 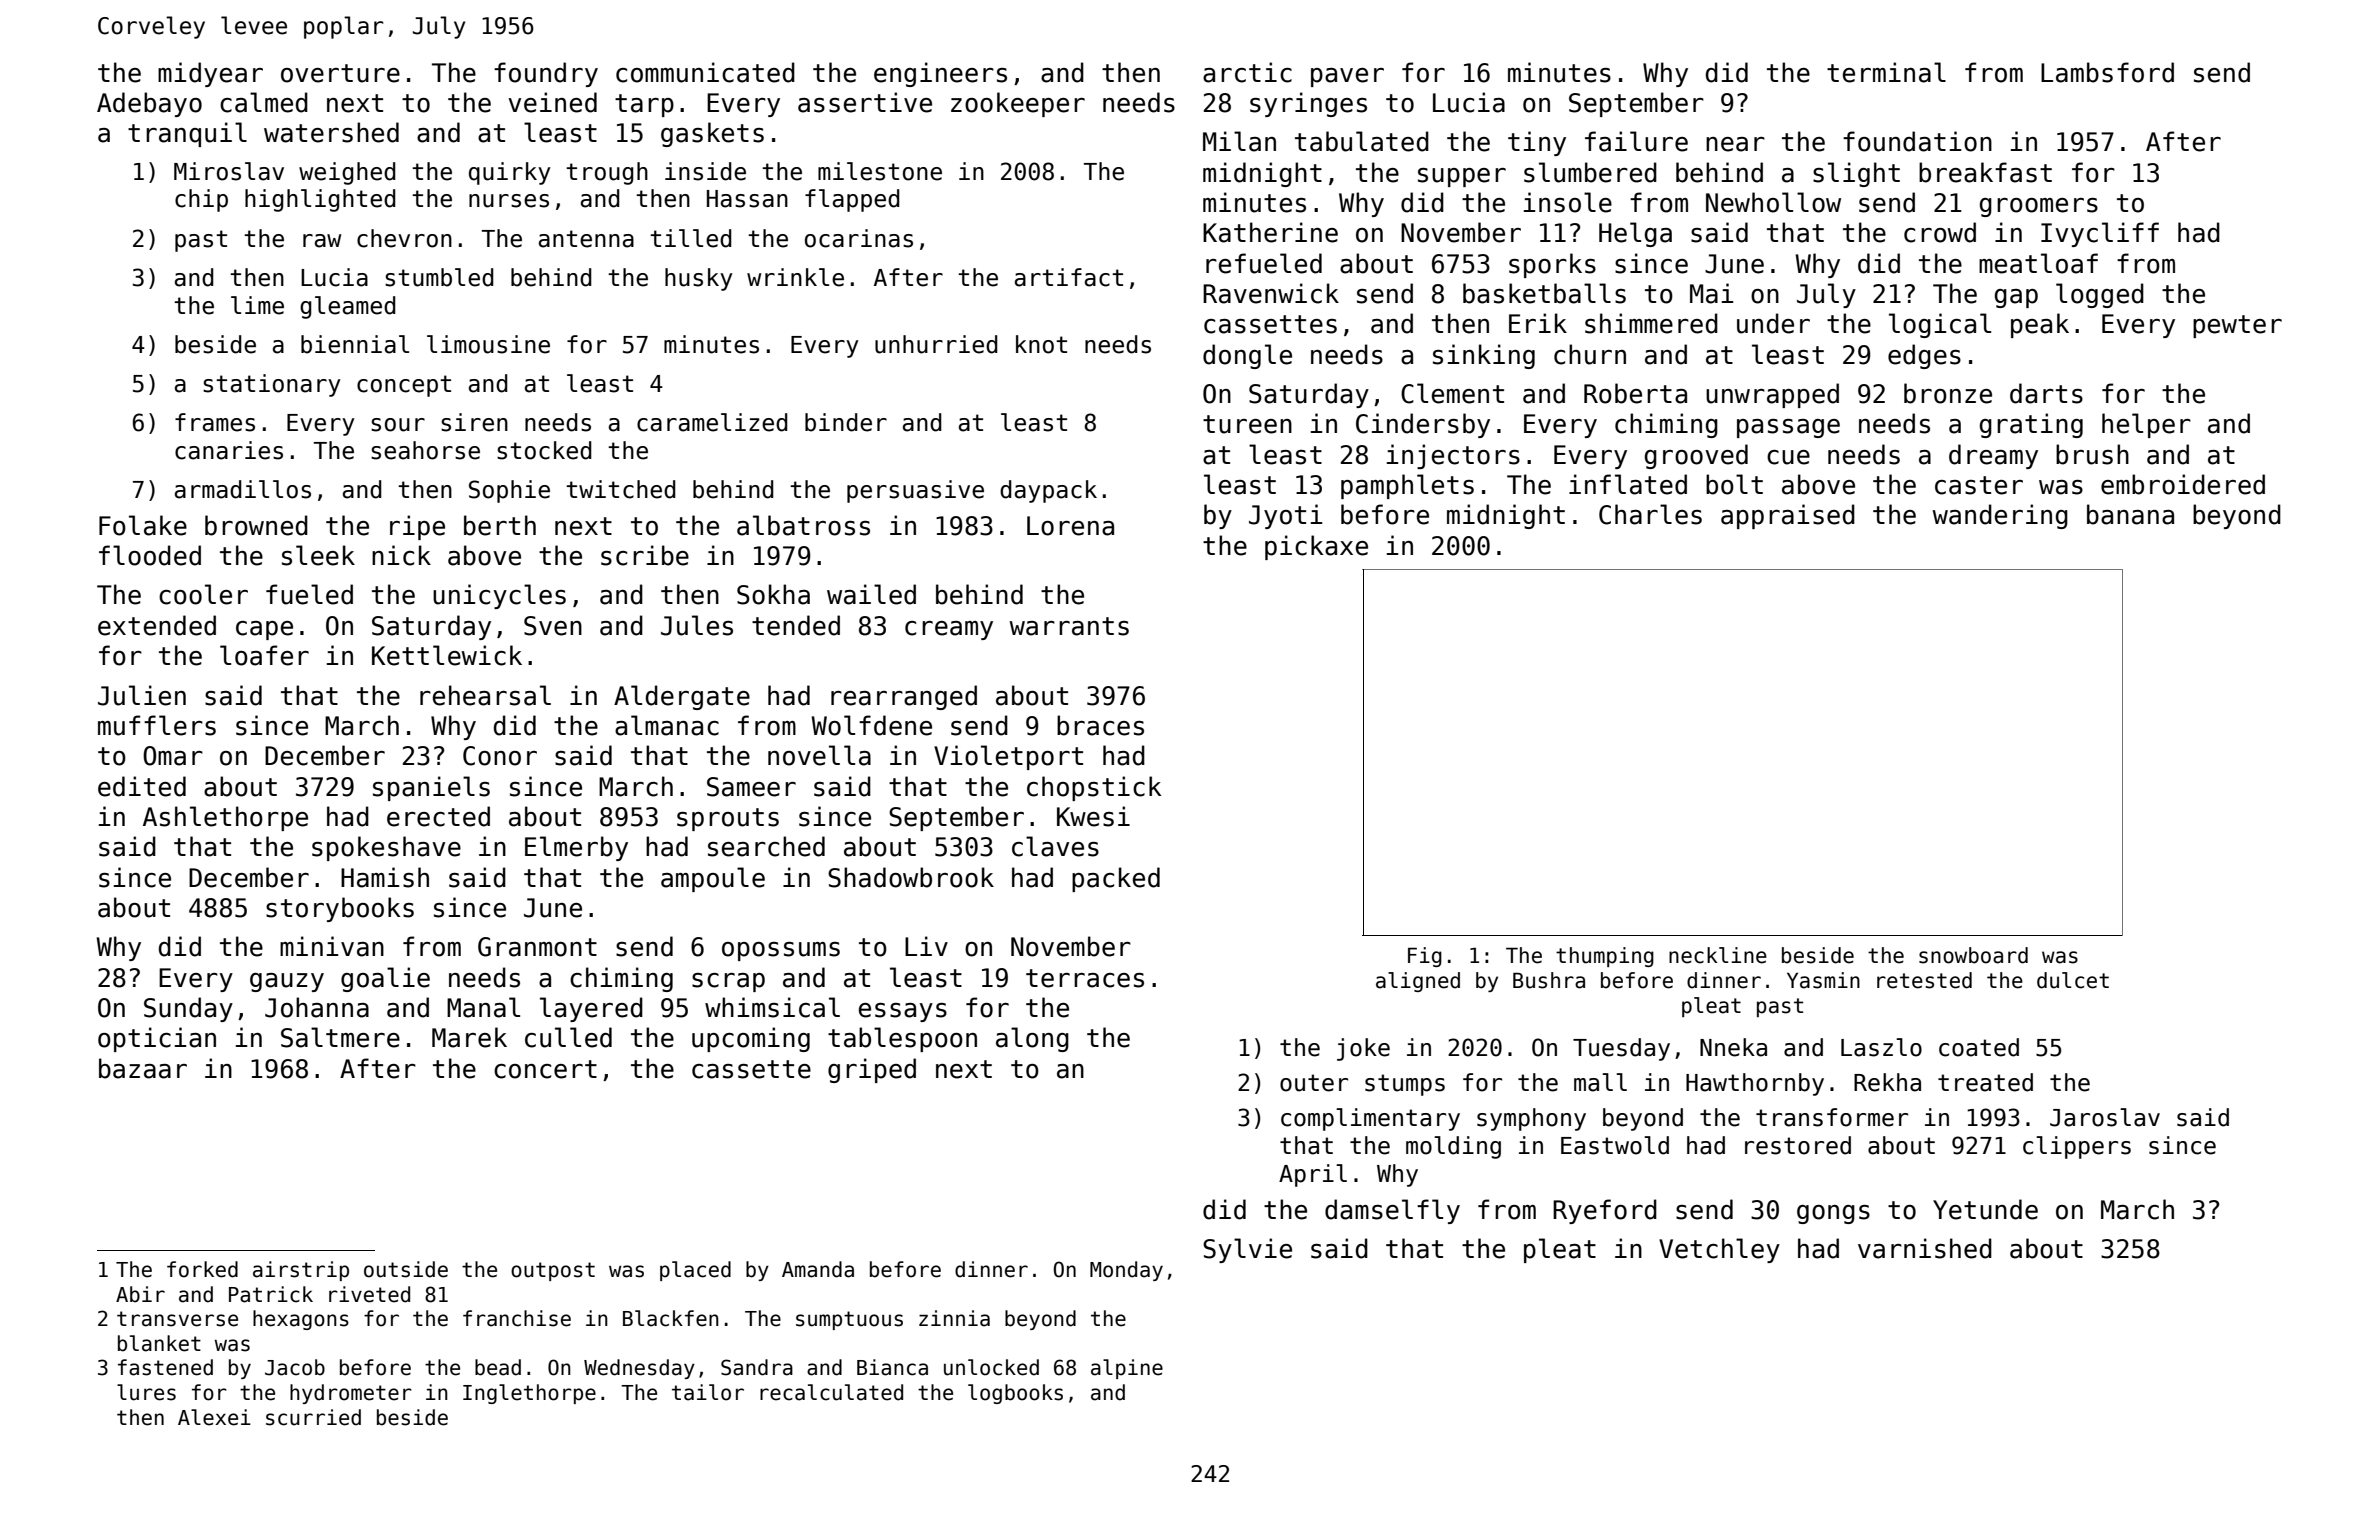 What do you see at coordinates (439, 277) in the screenshot?
I see `stumbled` at bounding box center [439, 277].
